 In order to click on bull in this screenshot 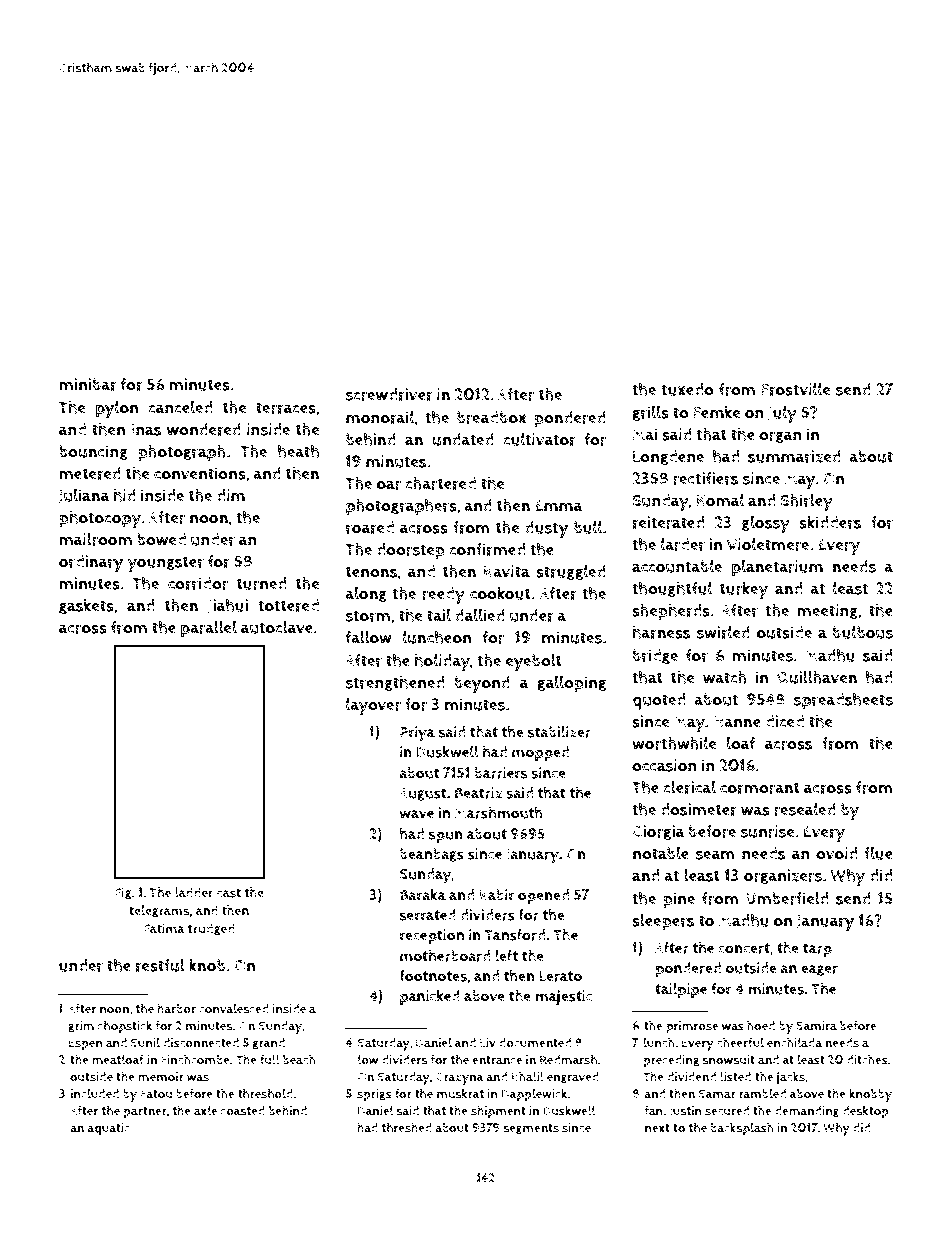, I will do `click(588, 527)`.
